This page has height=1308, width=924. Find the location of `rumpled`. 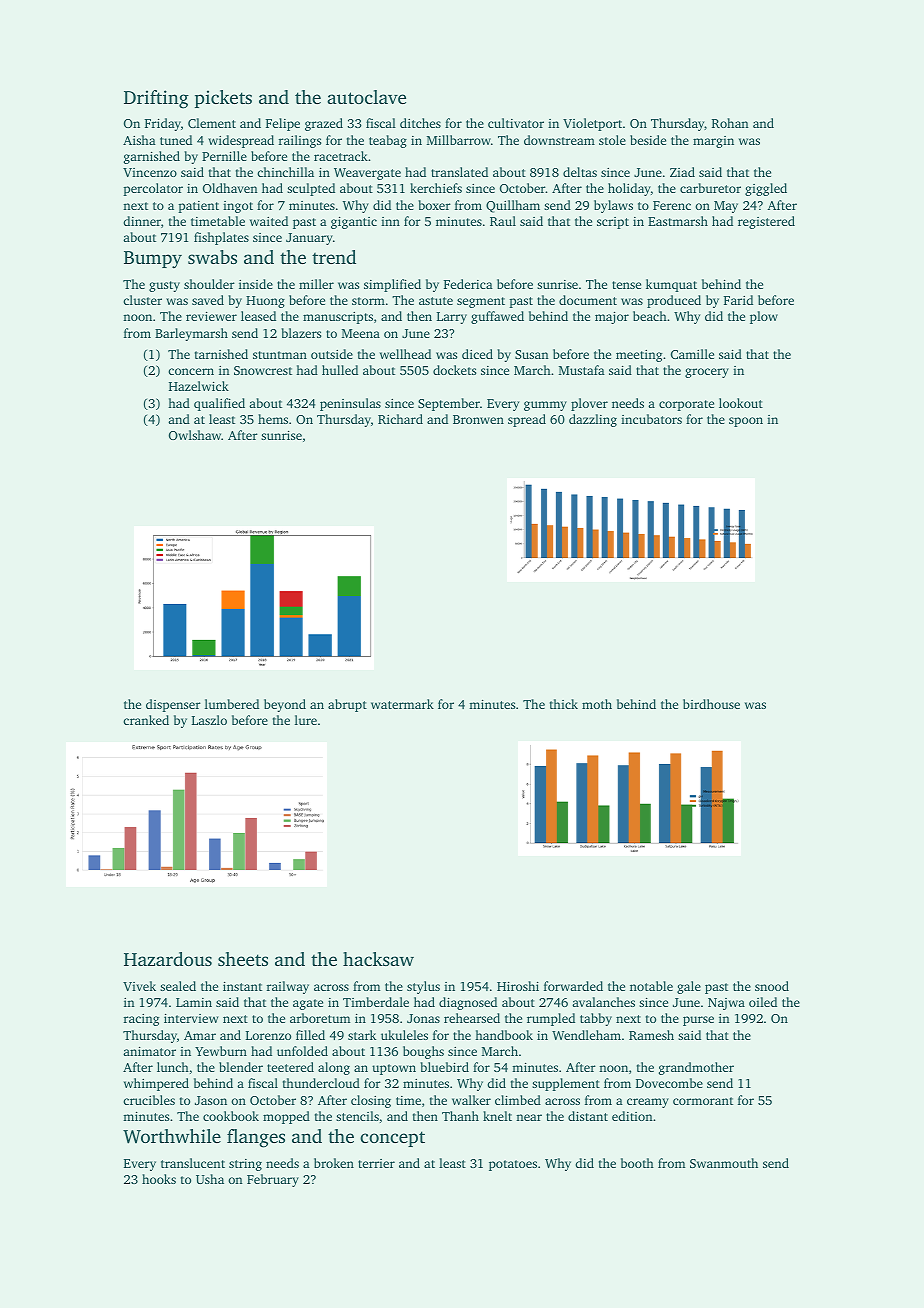

rumpled is located at coordinates (551, 1019).
